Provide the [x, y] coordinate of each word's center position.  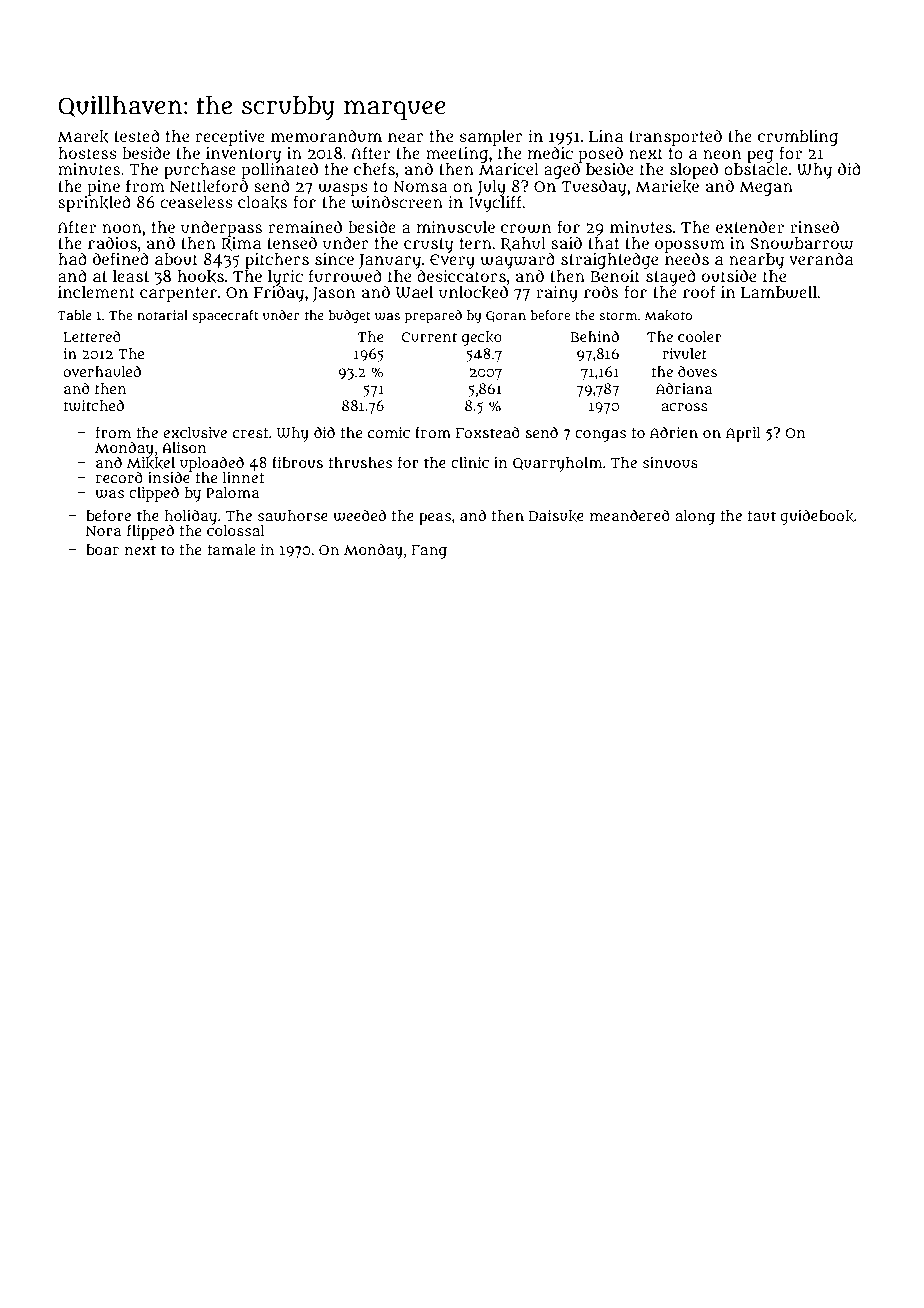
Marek [83, 137]
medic [550, 152]
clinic [470, 462]
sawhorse [293, 516]
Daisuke [556, 516]
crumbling [798, 138]
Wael [414, 292]
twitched [94, 406]
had [72, 258]
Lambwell [779, 292]
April [743, 434]
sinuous [670, 462]
